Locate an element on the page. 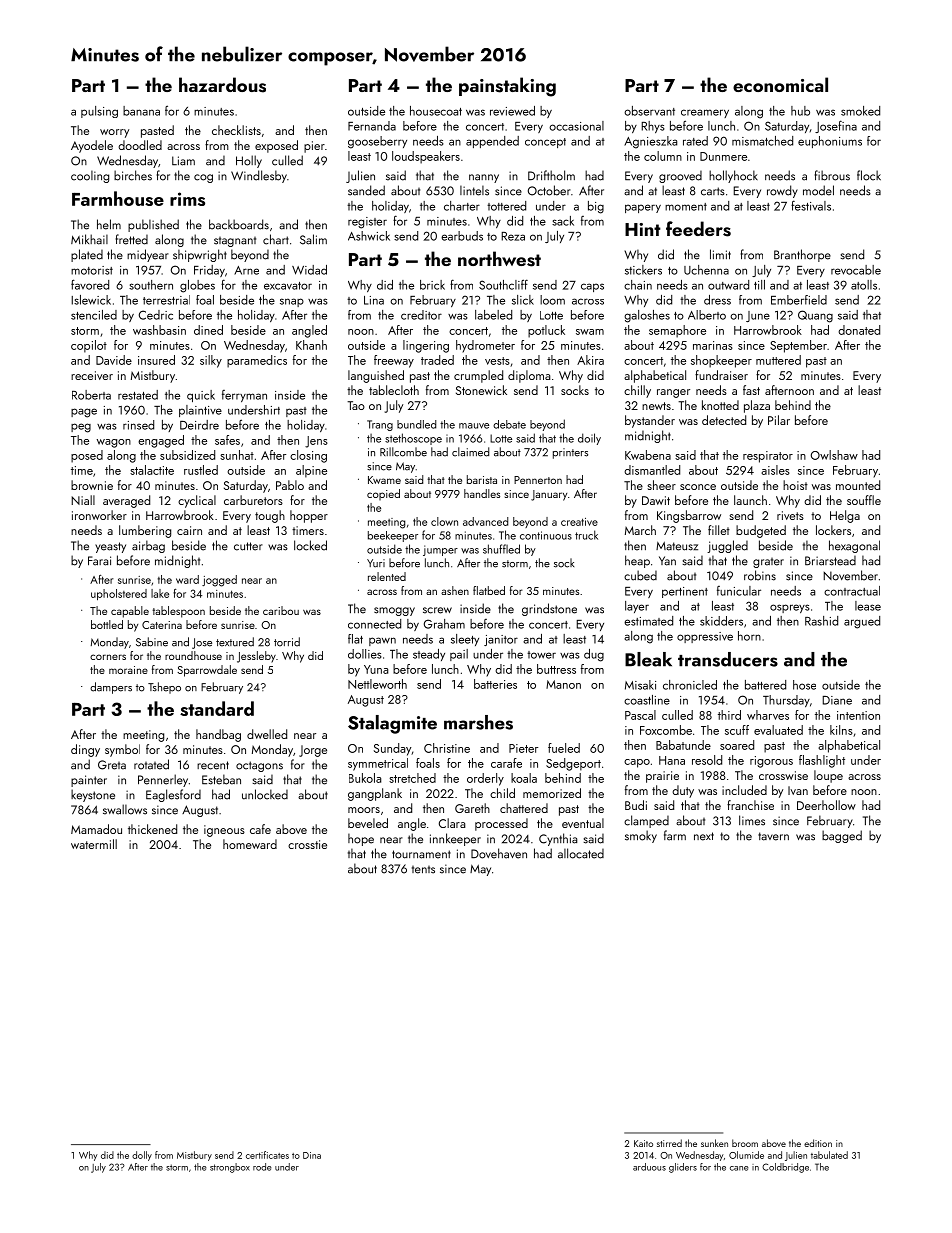  contractual is located at coordinates (852, 591).
